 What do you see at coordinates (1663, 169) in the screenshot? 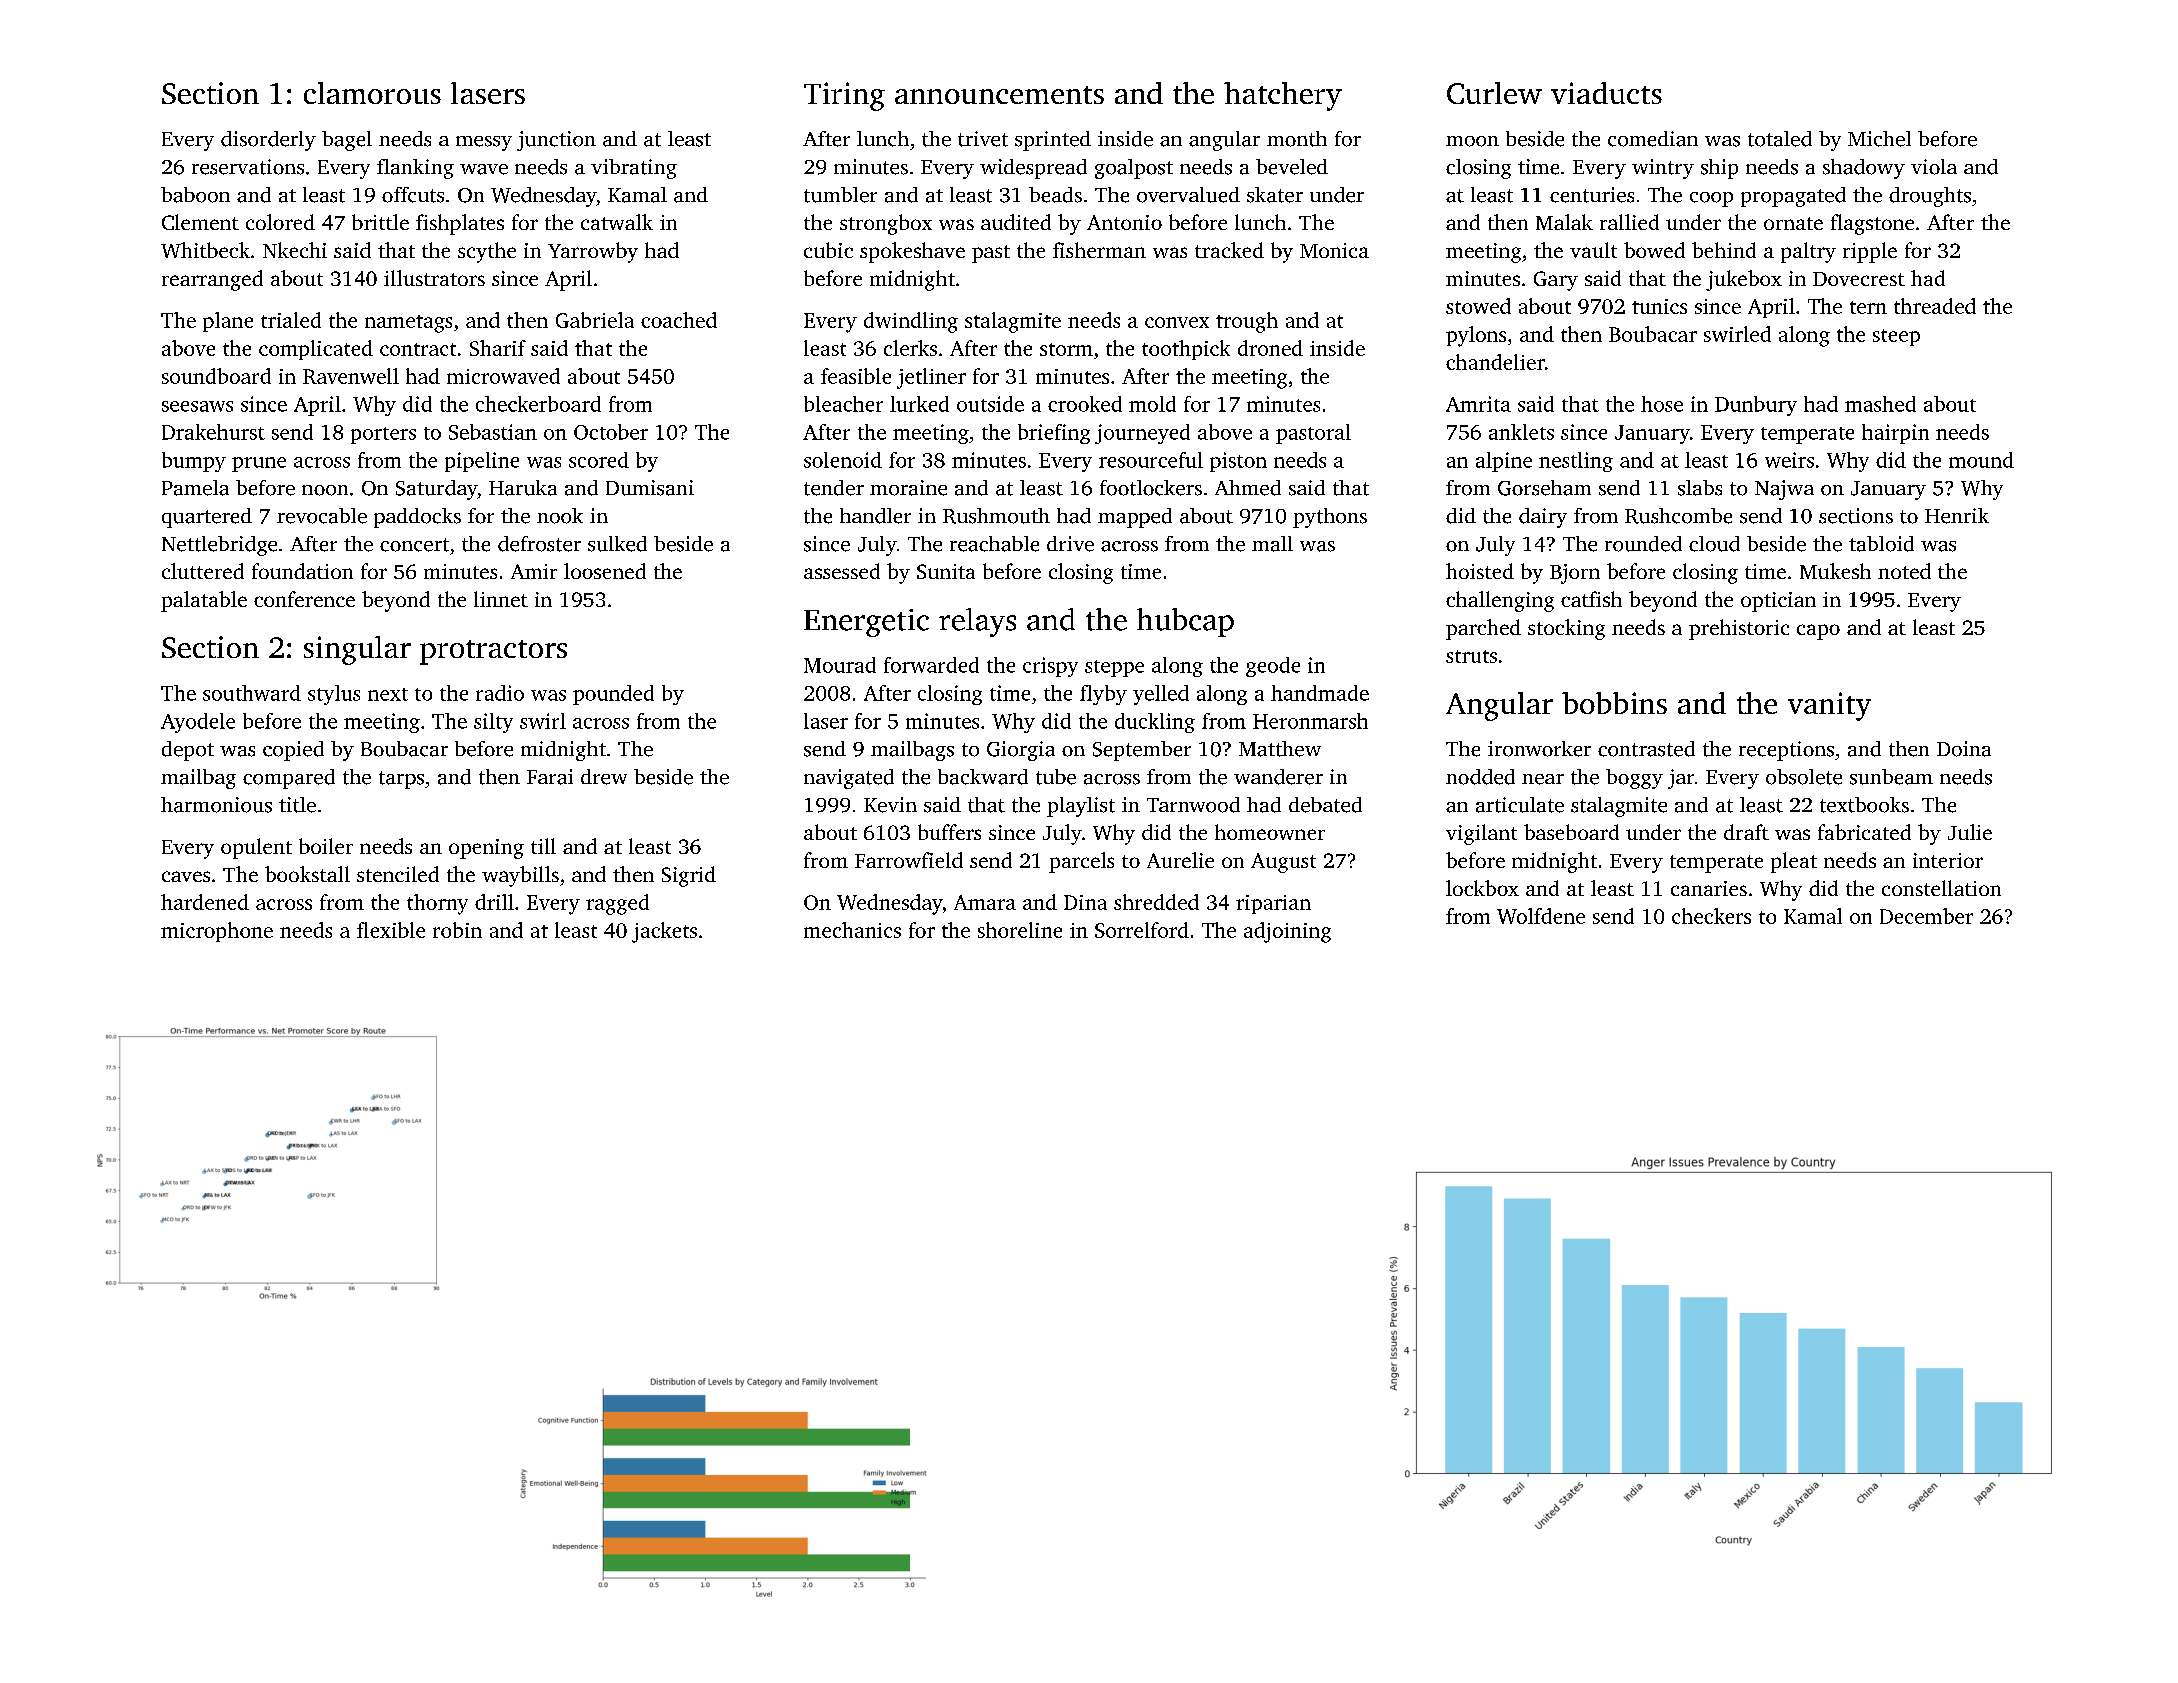
I see `wintry` at bounding box center [1663, 169].
